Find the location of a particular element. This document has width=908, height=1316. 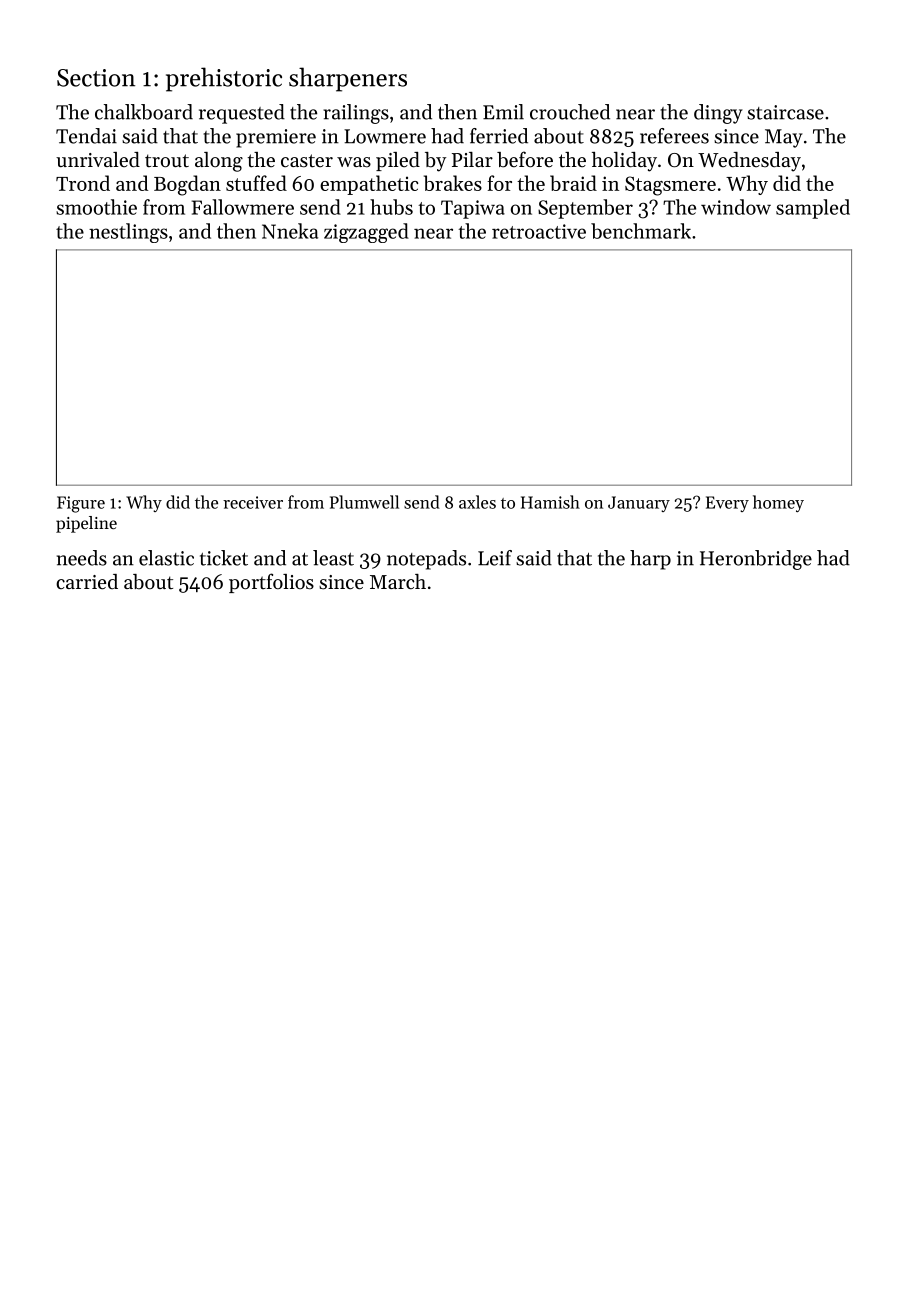

smoothie is located at coordinates (96, 207).
